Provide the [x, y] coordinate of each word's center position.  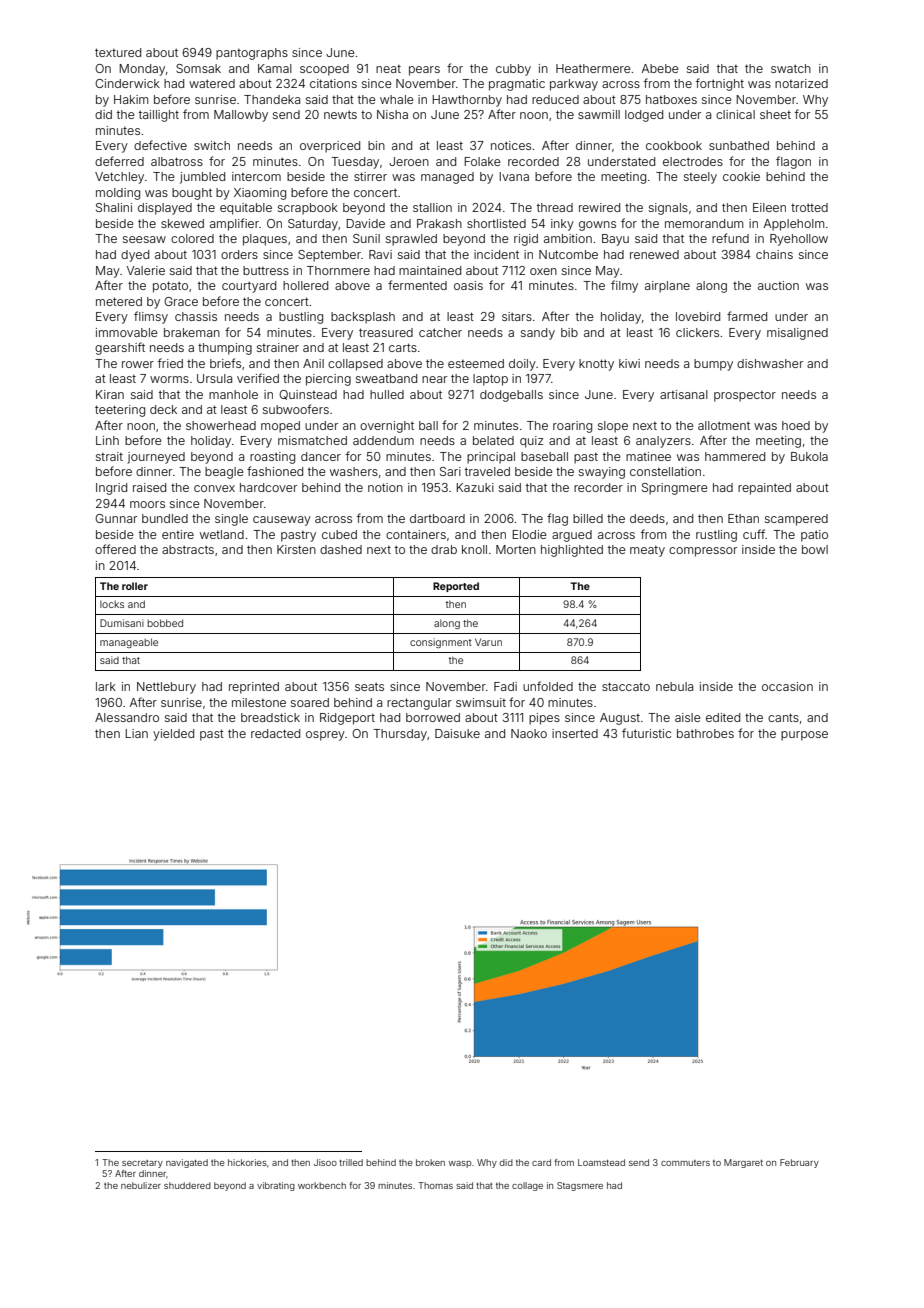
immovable [127, 332]
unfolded [548, 686]
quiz [531, 442]
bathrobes [705, 733]
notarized [801, 83]
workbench [322, 1185]
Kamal [275, 68]
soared [310, 702]
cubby [513, 70]
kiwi [629, 363]
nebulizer [141, 1185]
